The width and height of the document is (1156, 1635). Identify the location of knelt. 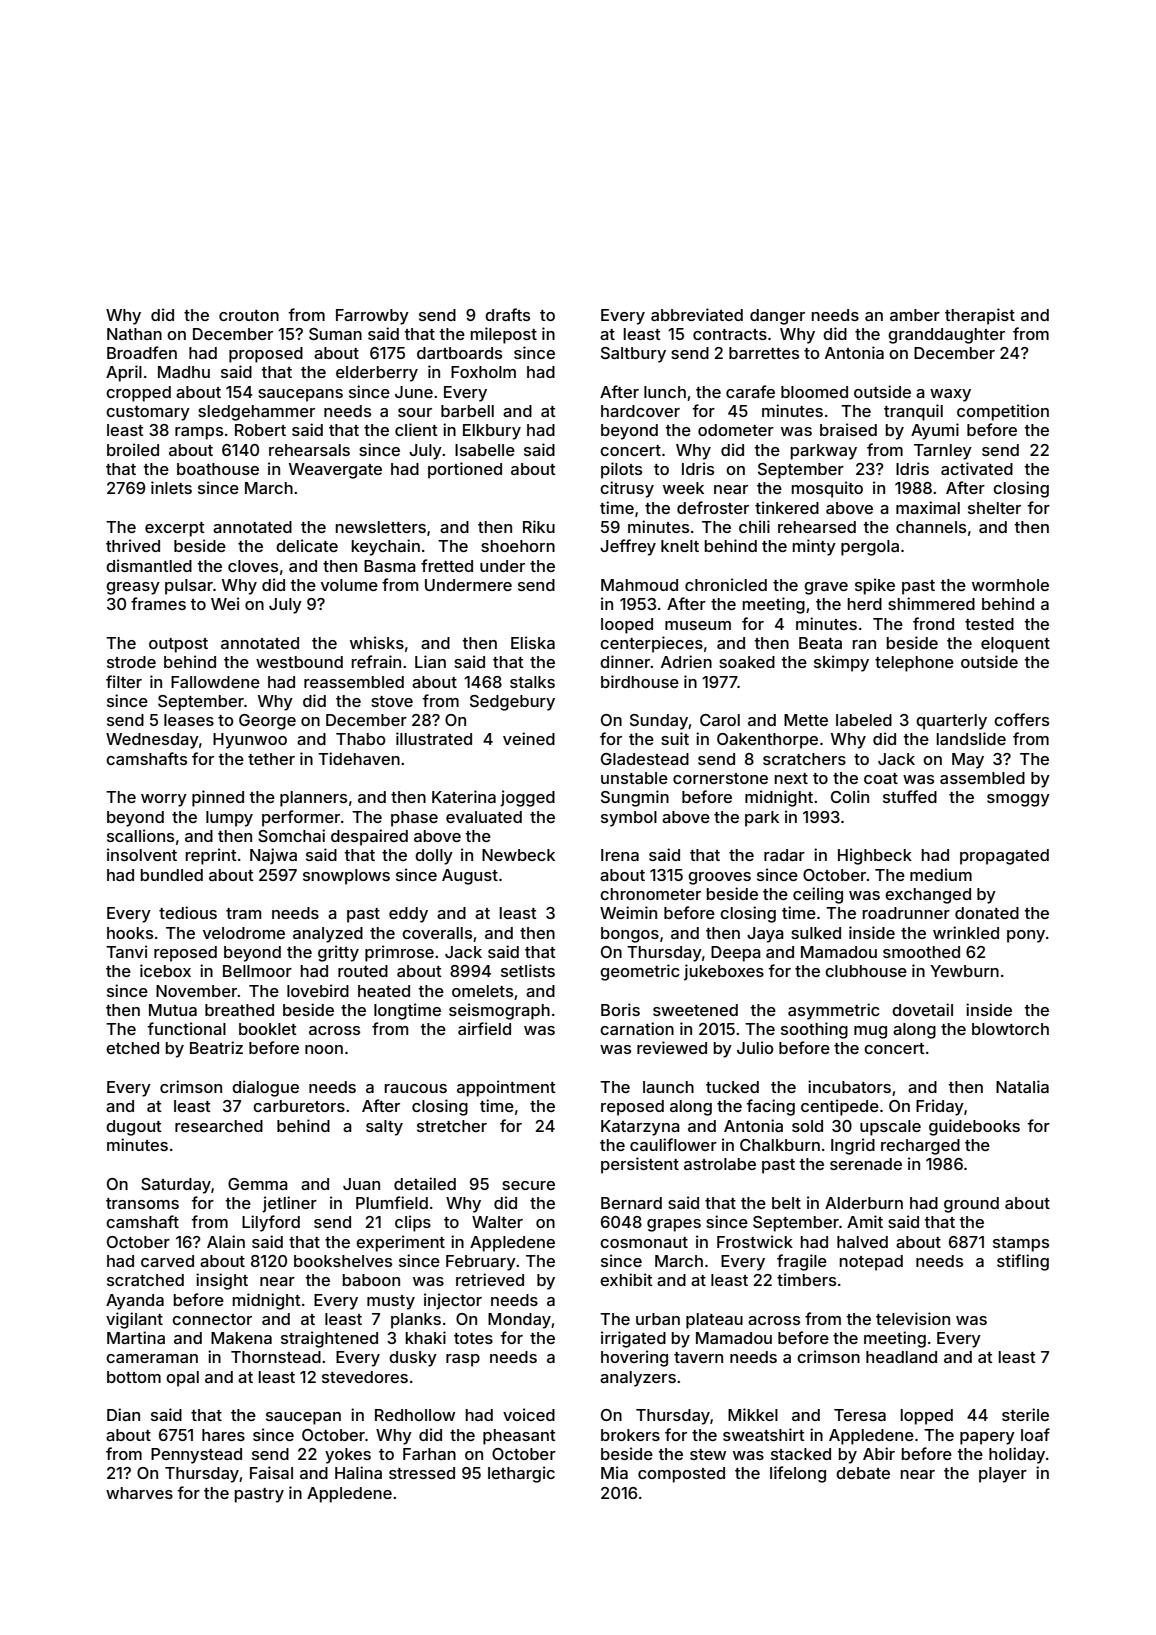
(680, 546).
